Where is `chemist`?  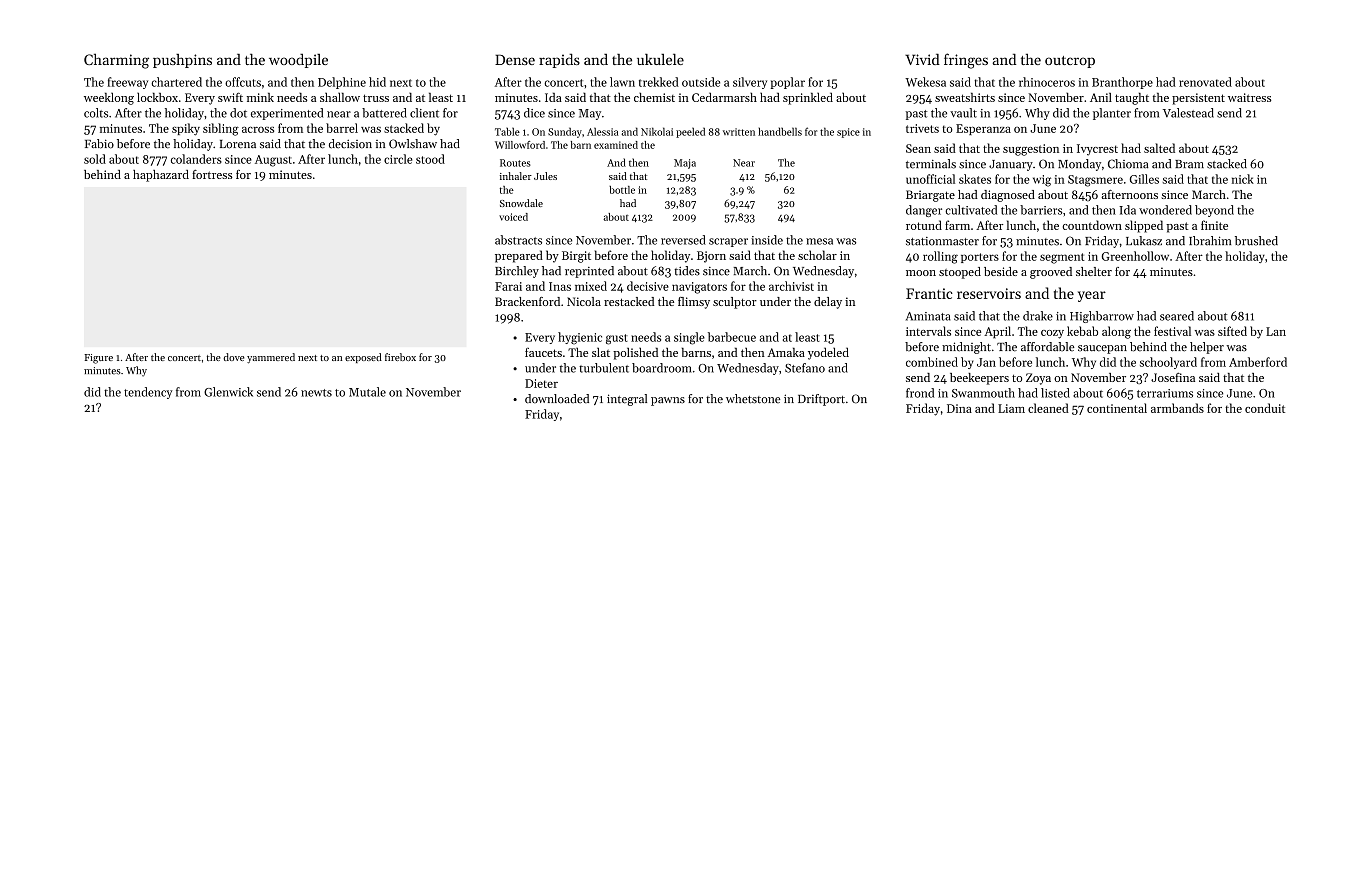 chemist is located at coordinates (654, 97).
